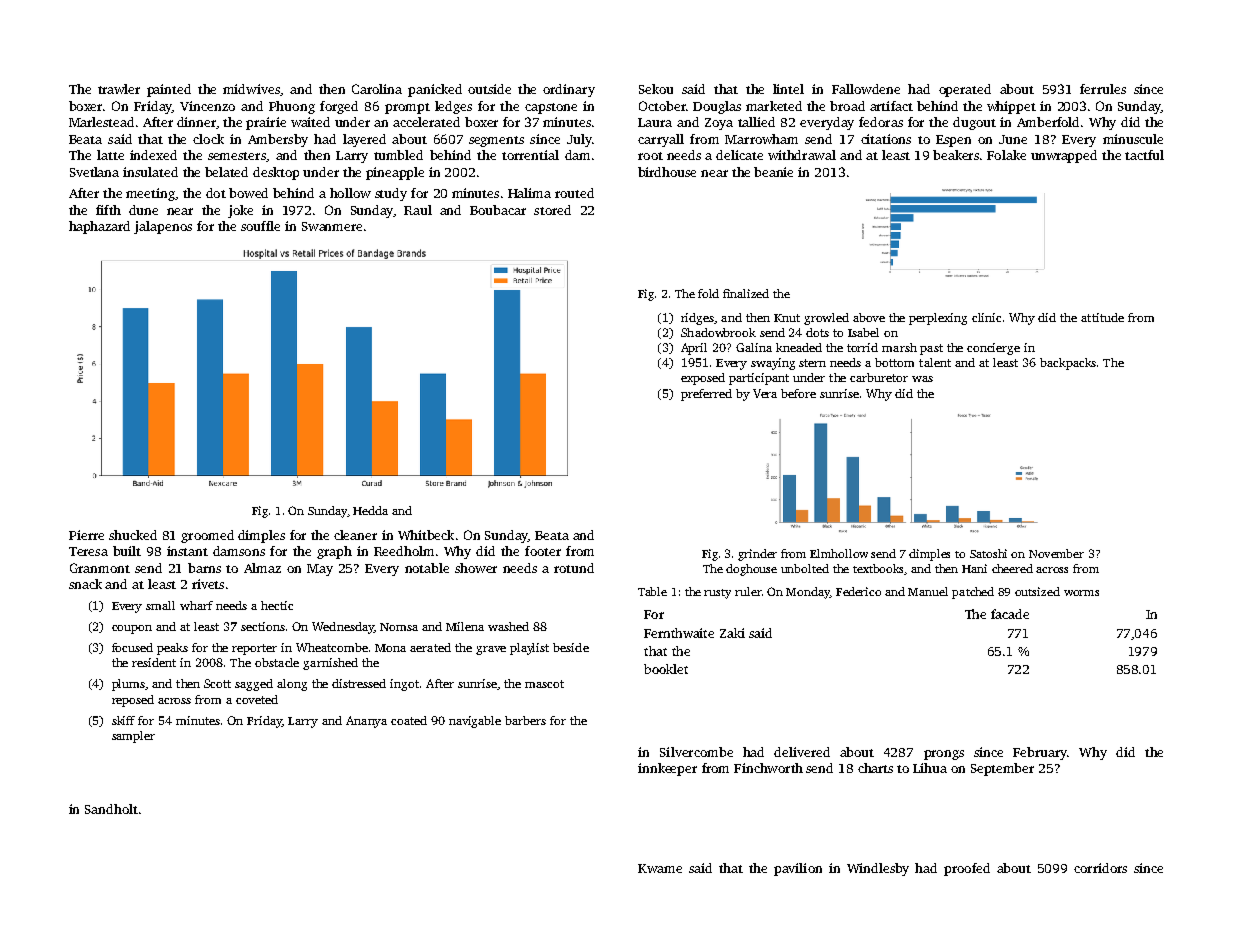  What do you see at coordinates (1068, 364) in the image?
I see `backpacks` at bounding box center [1068, 364].
